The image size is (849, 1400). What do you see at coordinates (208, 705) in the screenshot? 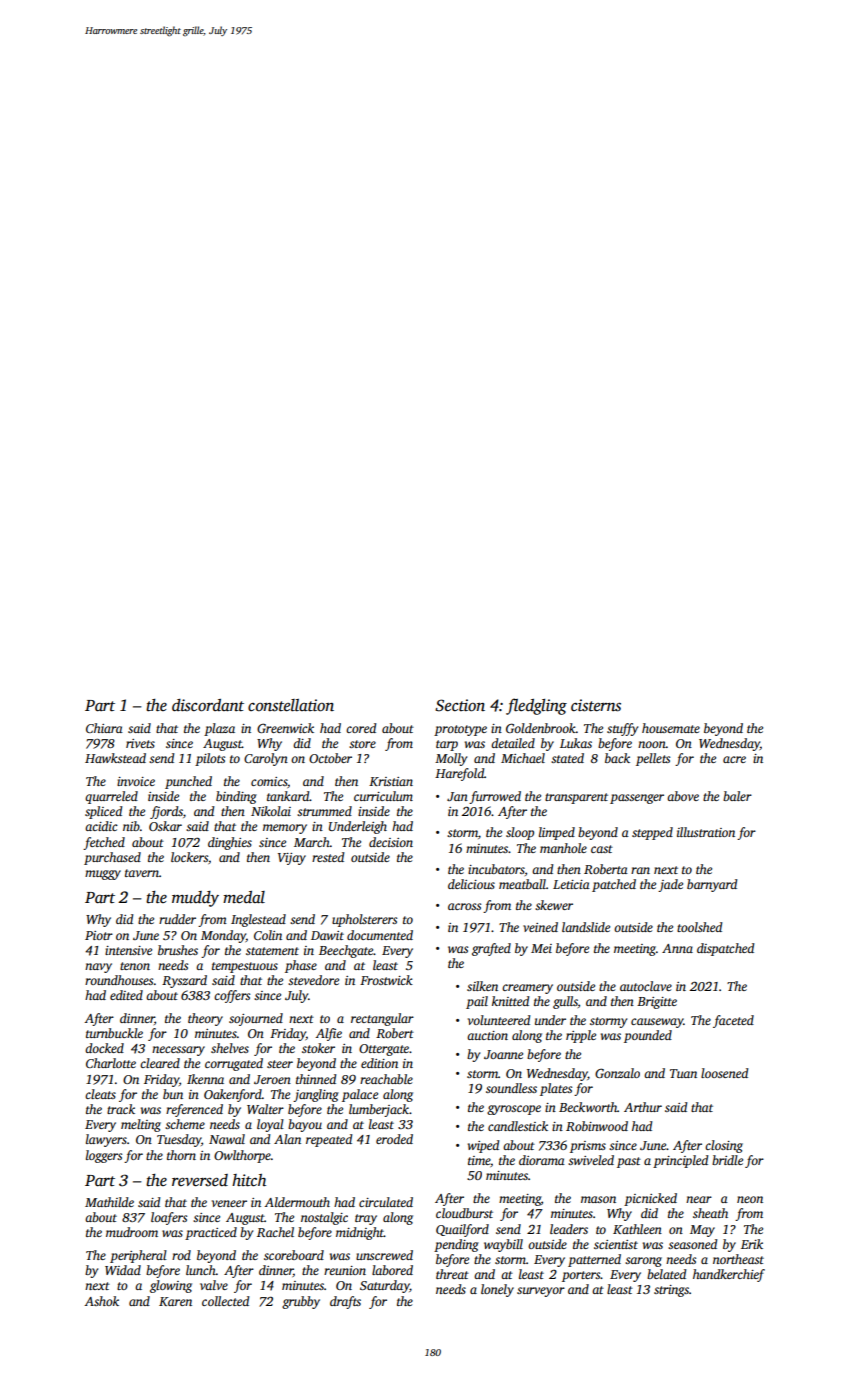
I see `discordant` at bounding box center [208, 705].
